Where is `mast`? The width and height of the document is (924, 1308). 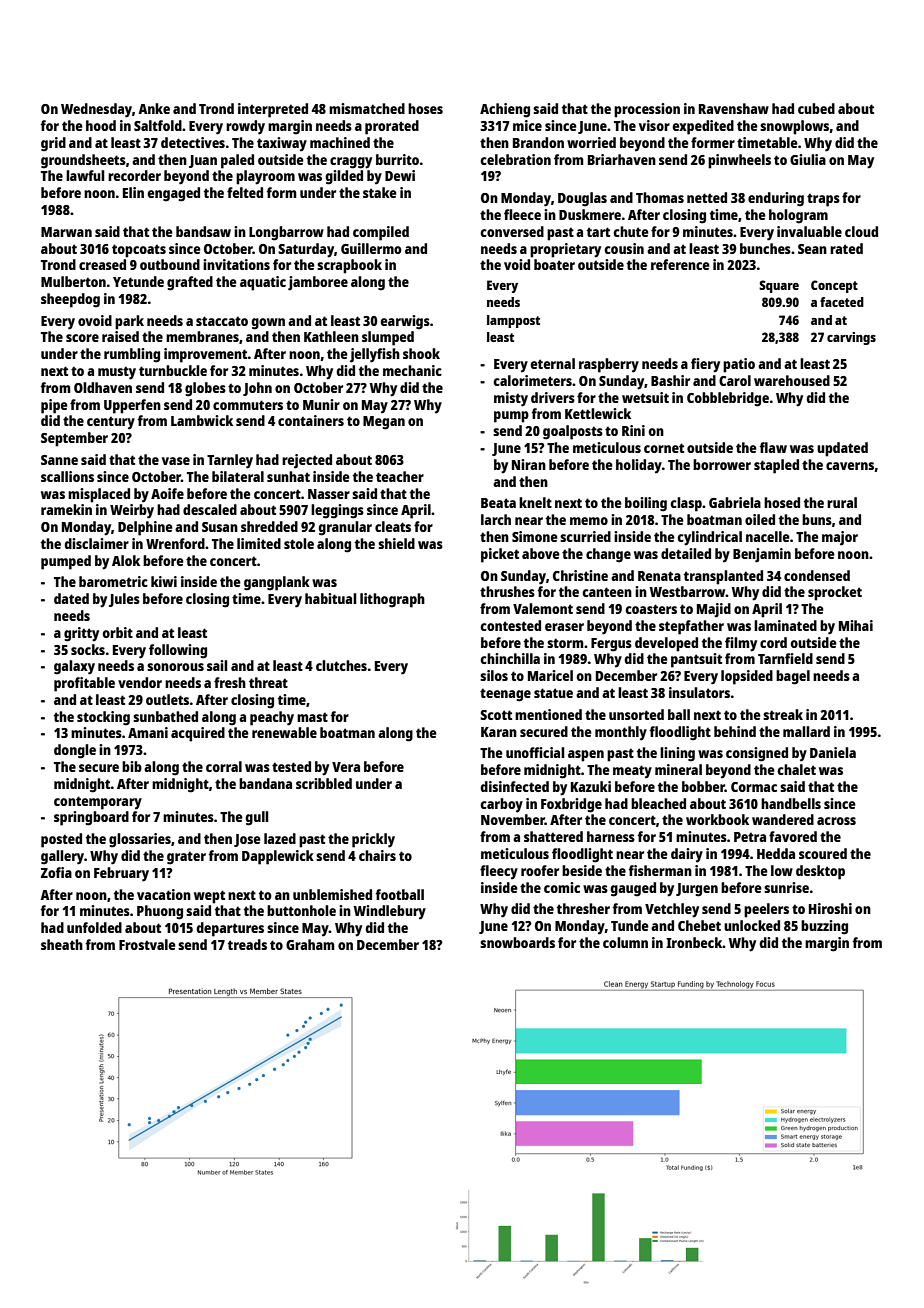 mast is located at coordinates (312, 717).
